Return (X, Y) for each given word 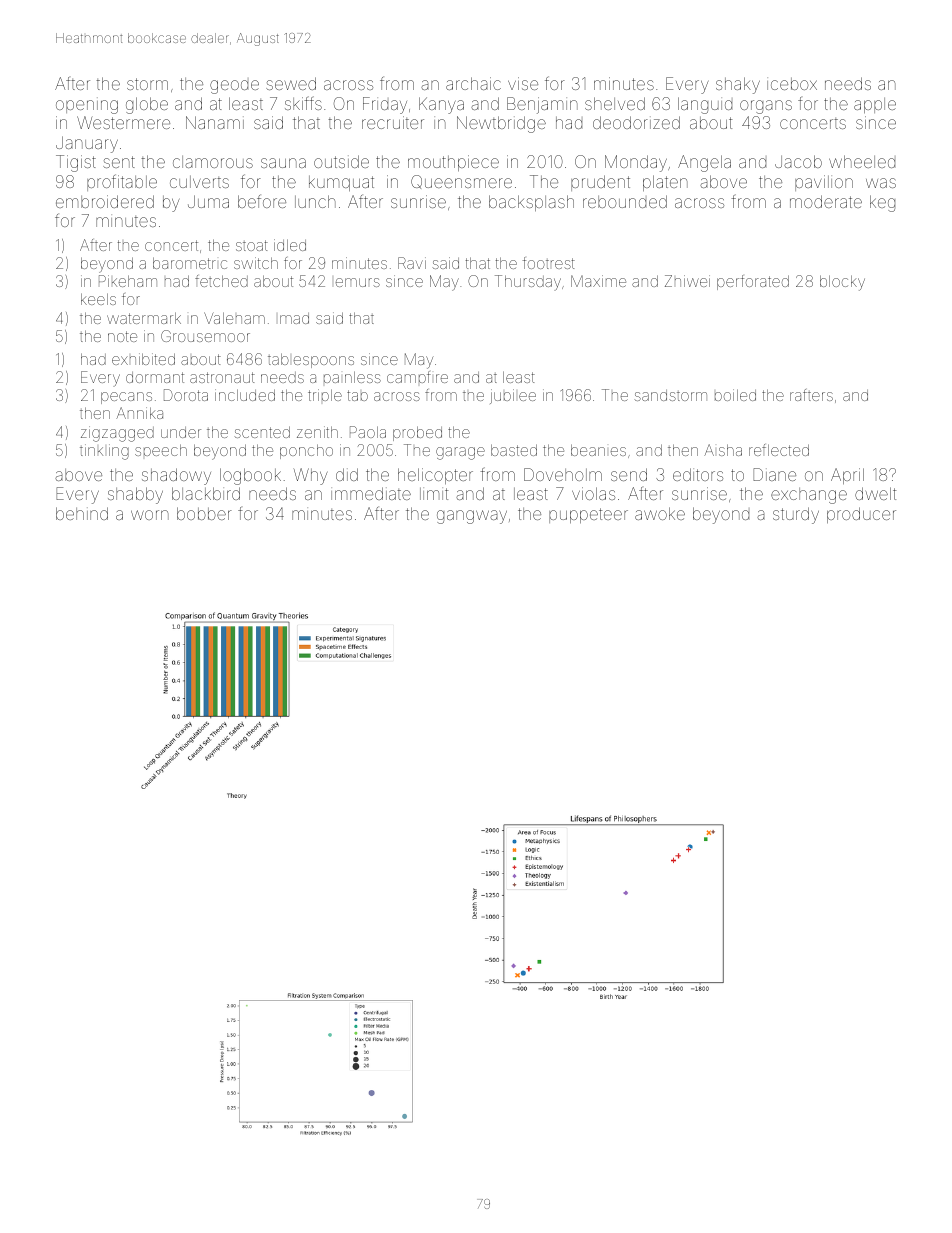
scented (262, 432)
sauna (283, 163)
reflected (779, 450)
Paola (368, 432)
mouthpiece (453, 163)
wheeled (862, 161)
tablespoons (311, 360)
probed (417, 433)
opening (87, 107)
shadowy (176, 476)
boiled (735, 395)
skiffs (303, 103)
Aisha (723, 450)
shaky (738, 85)
